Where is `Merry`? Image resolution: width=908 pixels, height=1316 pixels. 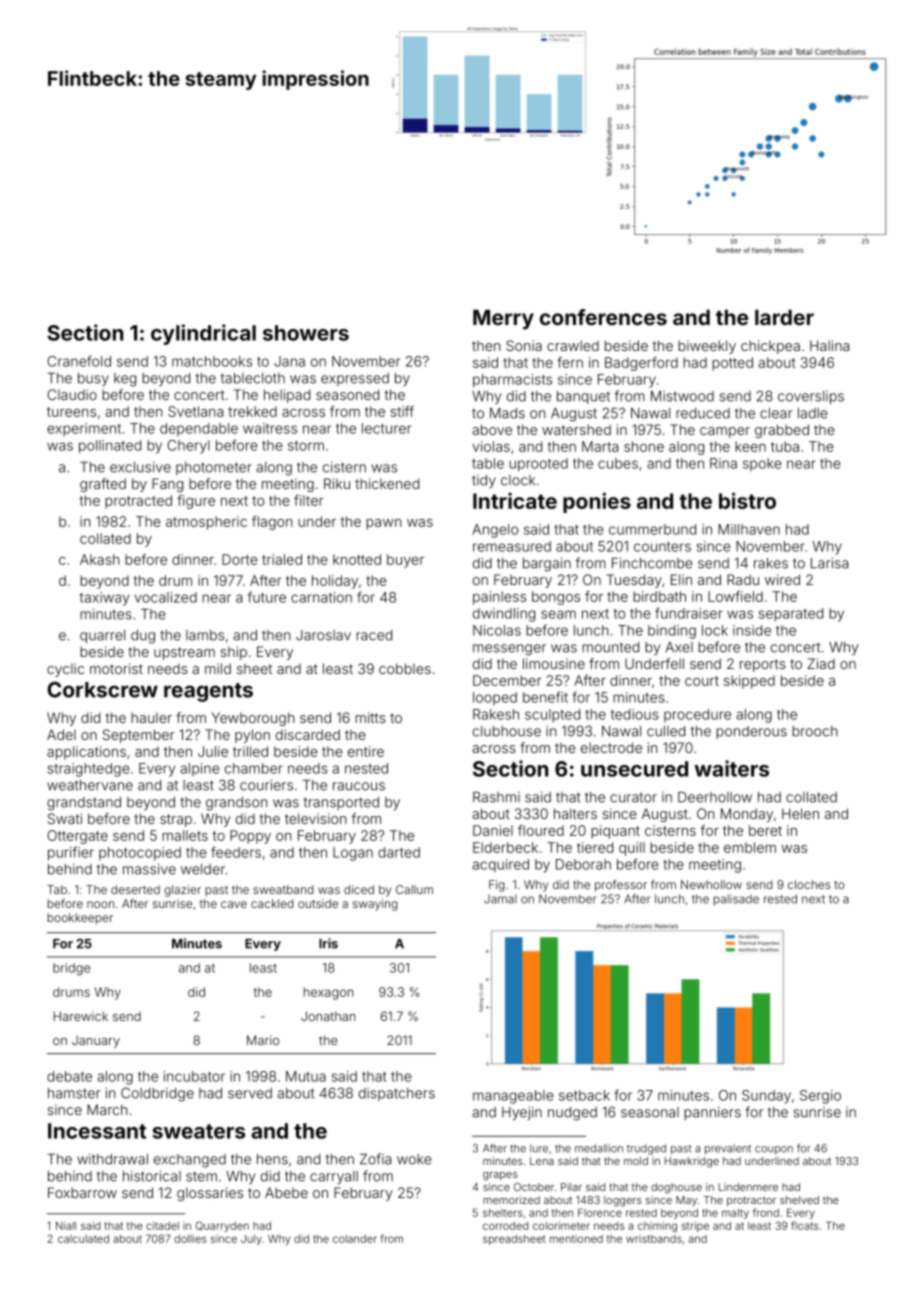
Merry is located at coordinates (503, 319).
